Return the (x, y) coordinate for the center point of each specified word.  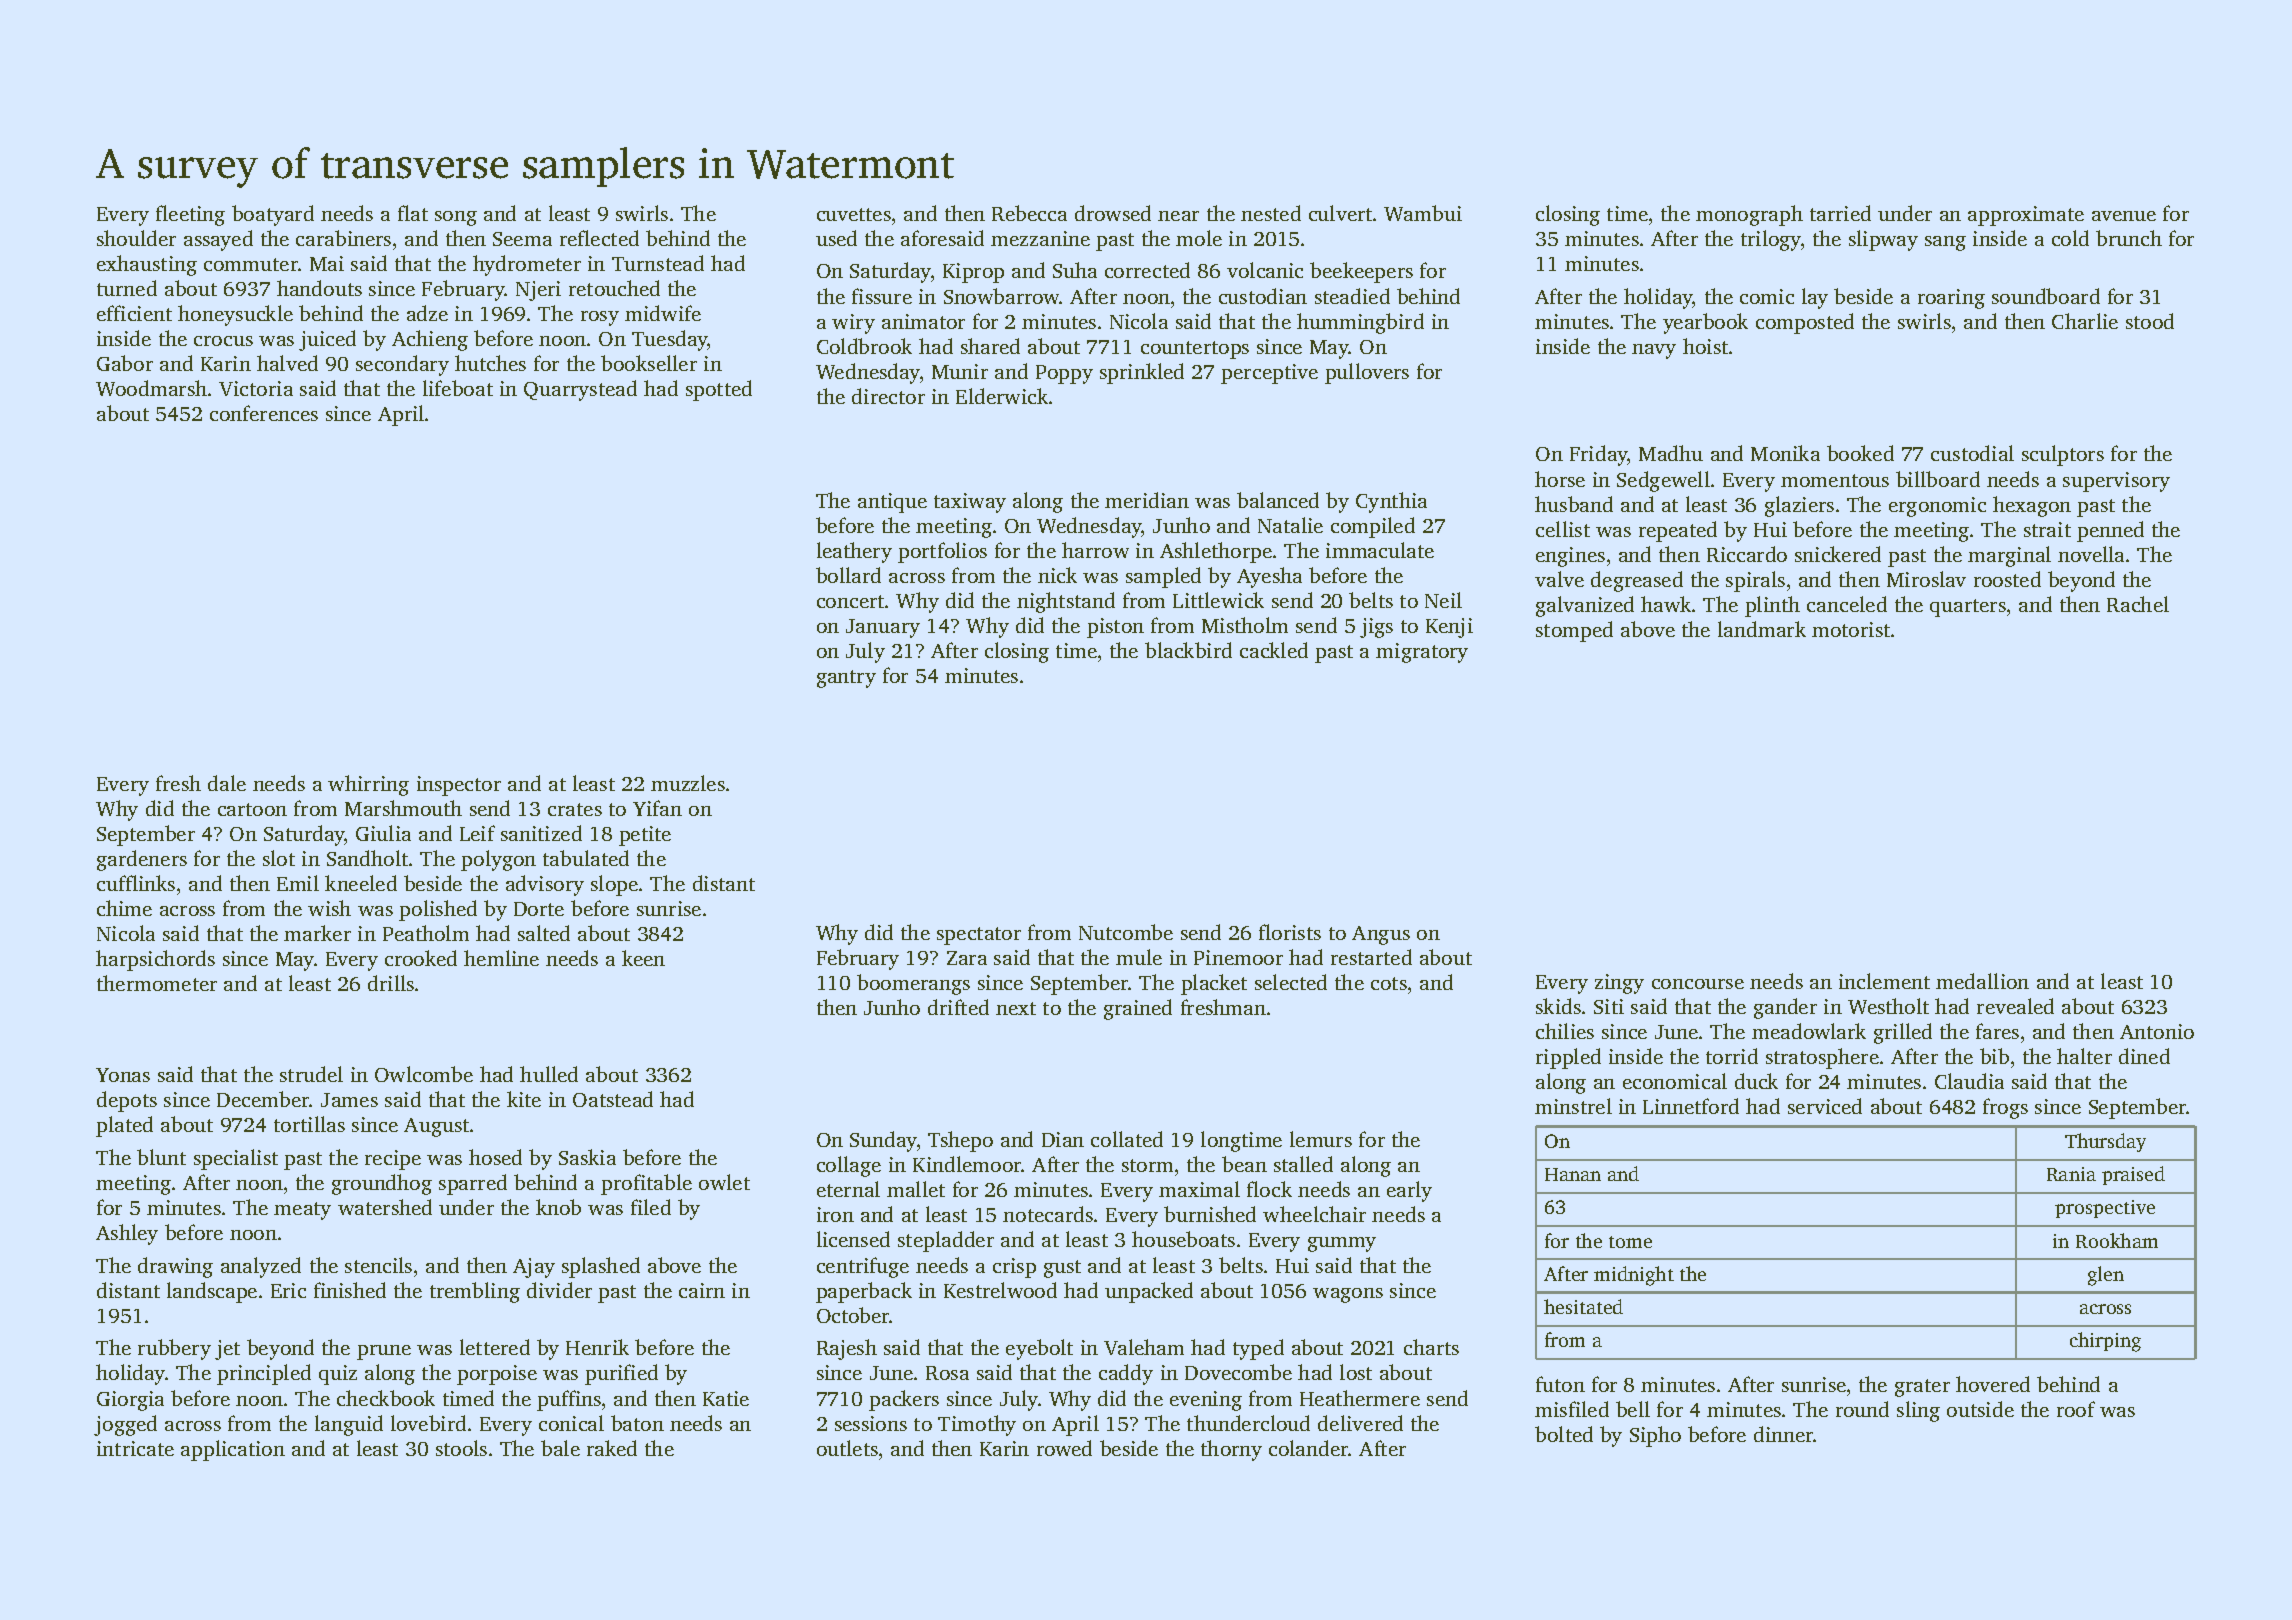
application (233, 1450)
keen (643, 958)
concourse (1698, 984)
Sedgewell (1663, 481)
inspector (459, 786)
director (888, 396)
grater (1922, 1388)
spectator (979, 936)
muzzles (688, 783)
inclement (1884, 981)
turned (127, 288)
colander (1309, 1448)
